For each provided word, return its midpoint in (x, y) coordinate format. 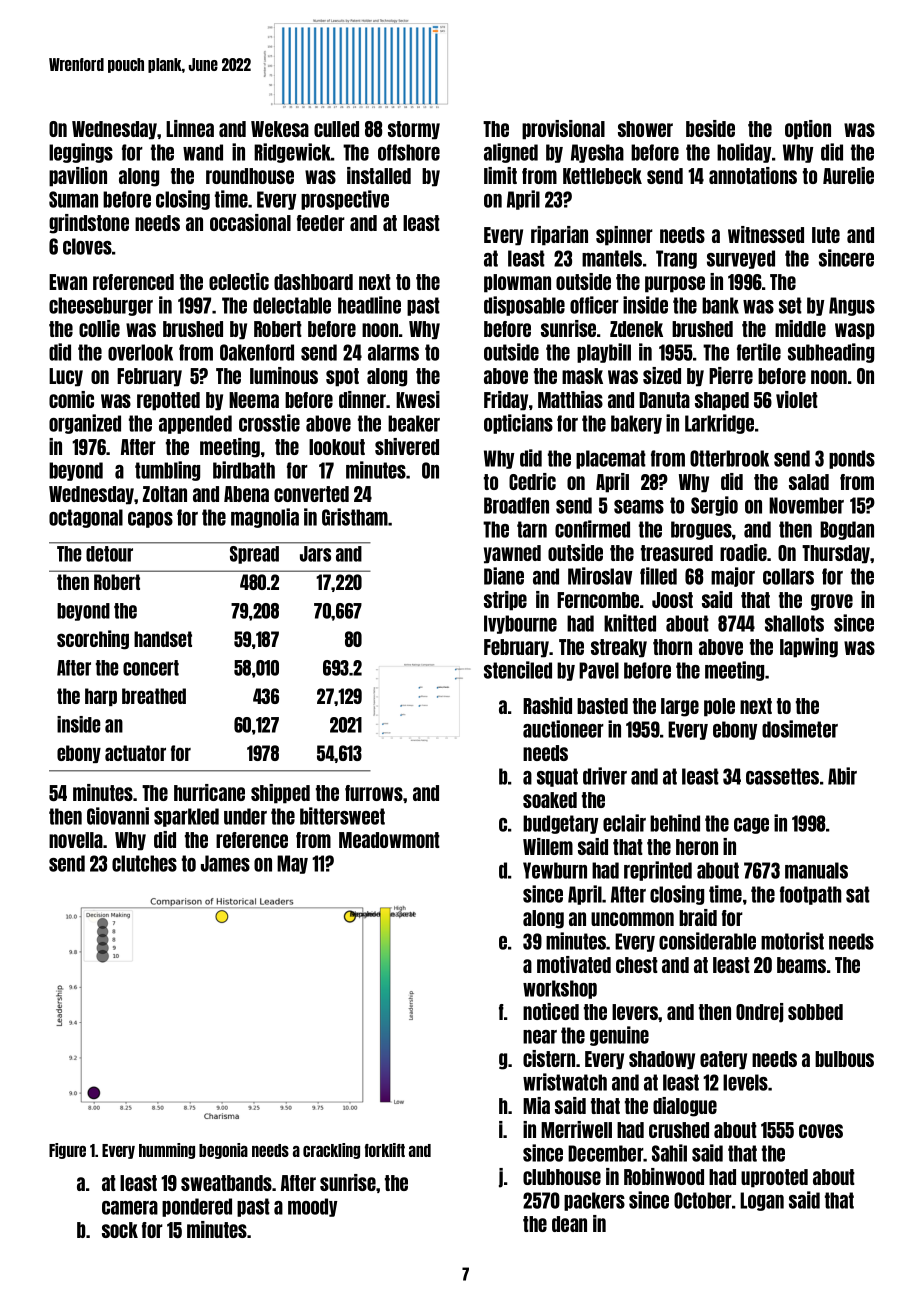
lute (826, 235)
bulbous (844, 1059)
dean (569, 1224)
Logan (762, 1201)
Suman (73, 199)
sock (120, 1230)
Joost (672, 600)
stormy (414, 130)
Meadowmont (389, 840)
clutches (144, 863)
